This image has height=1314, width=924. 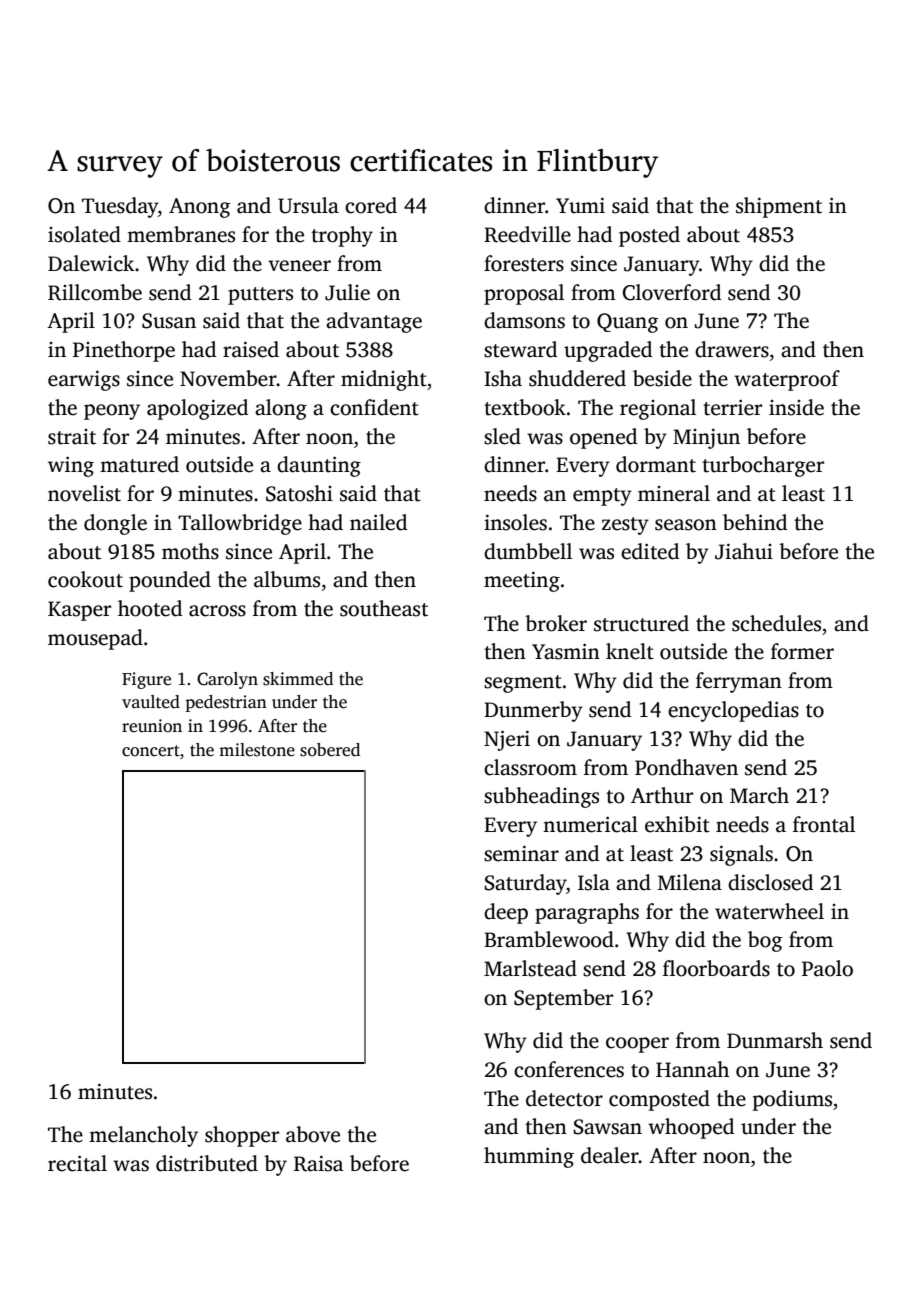 What do you see at coordinates (530, 767) in the image?
I see `classroom` at bounding box center [530, 767].
